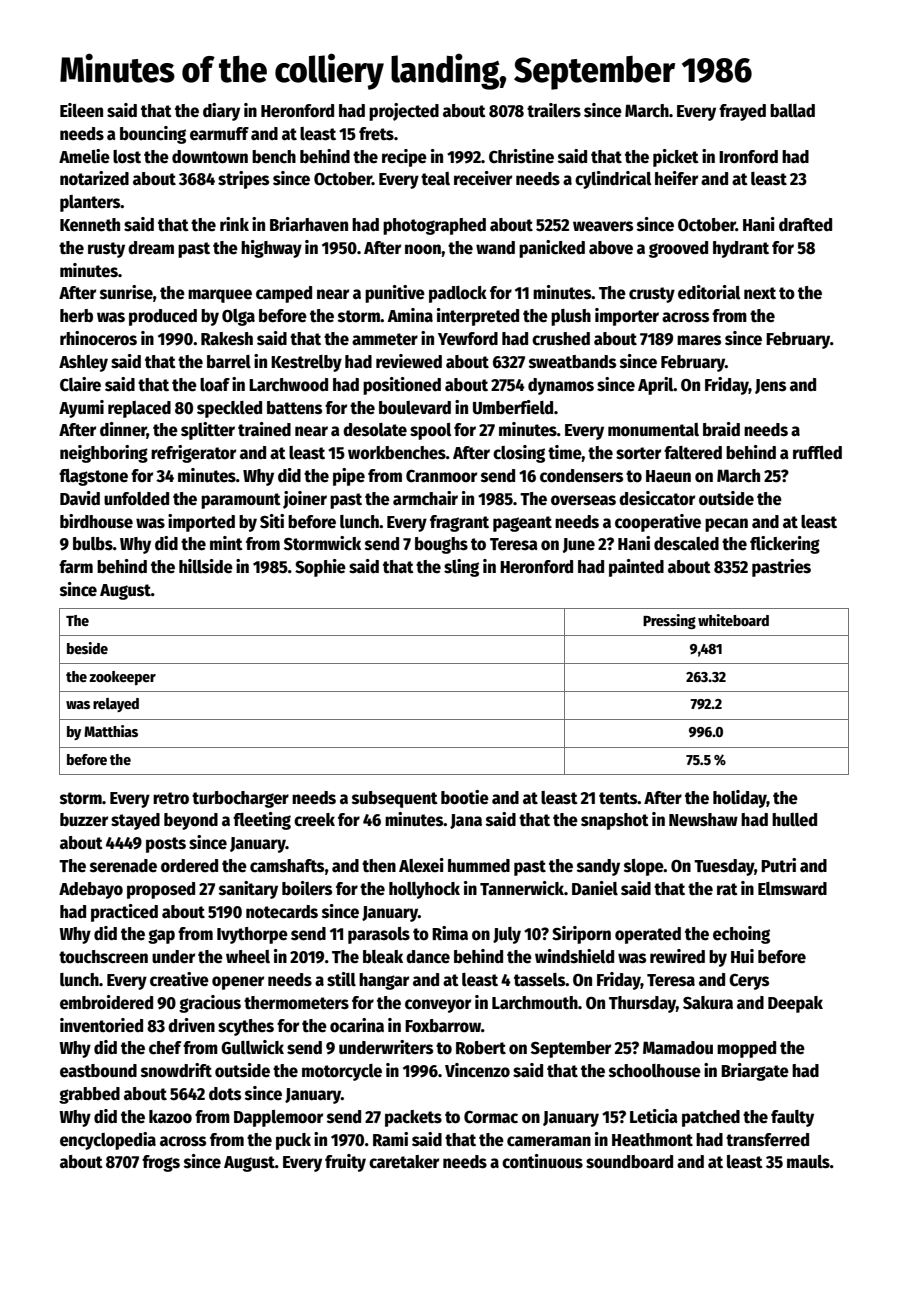  Describe the element at coordinates (676, 158) in the screenshot. I see `picket` at that location.
